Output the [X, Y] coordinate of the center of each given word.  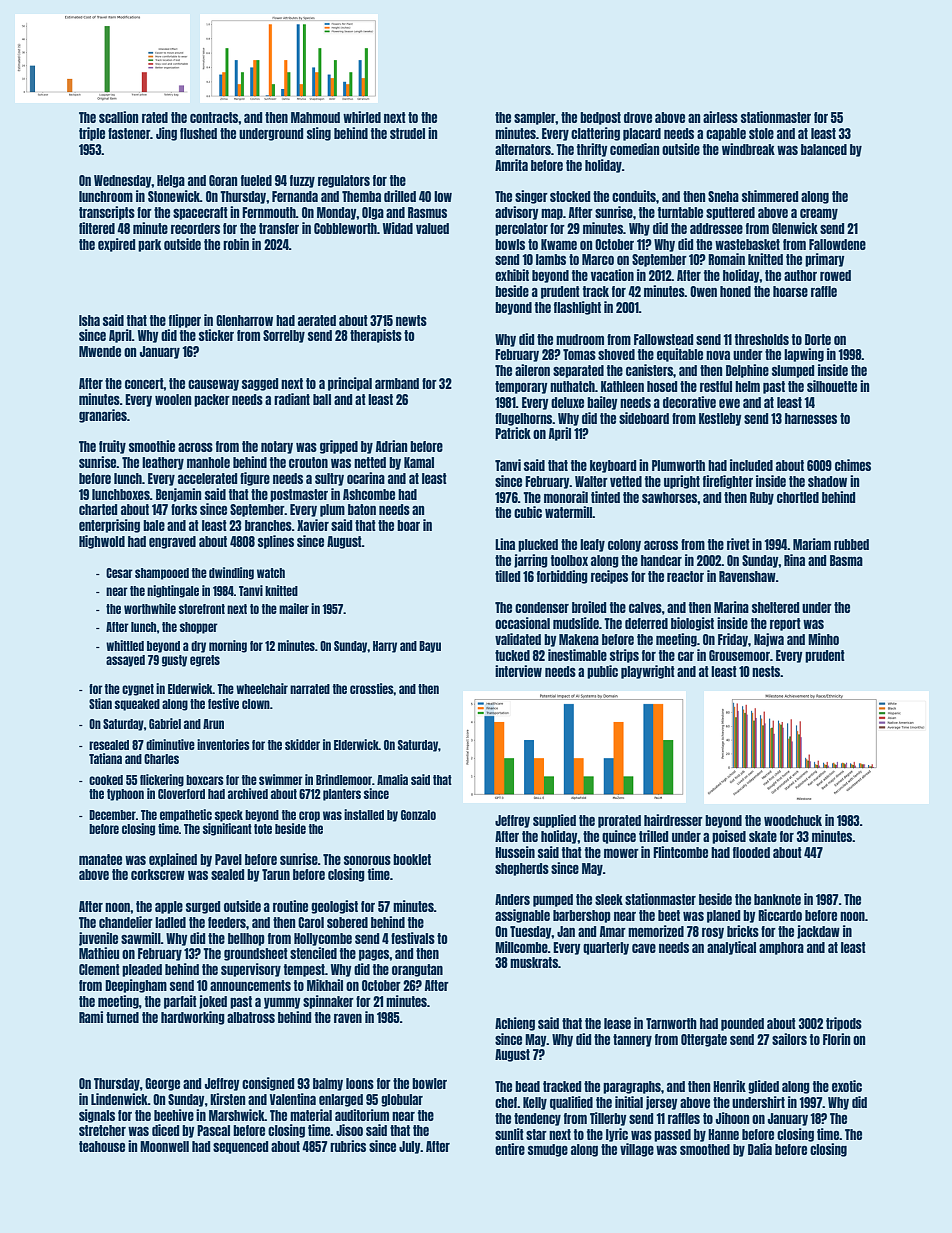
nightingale [173, 591]
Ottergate [704, 1040]
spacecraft [200, 213]
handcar [661, 560]
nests [766, 671]
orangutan [417, 970]
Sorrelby [284, 336]
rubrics [348, 1146]
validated [518, 639]
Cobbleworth [345, 228]
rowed [835, 275]
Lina [505, 544]
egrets [205, 661]
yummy [282, 1003]
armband [397, 383]
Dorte [818, 339]
